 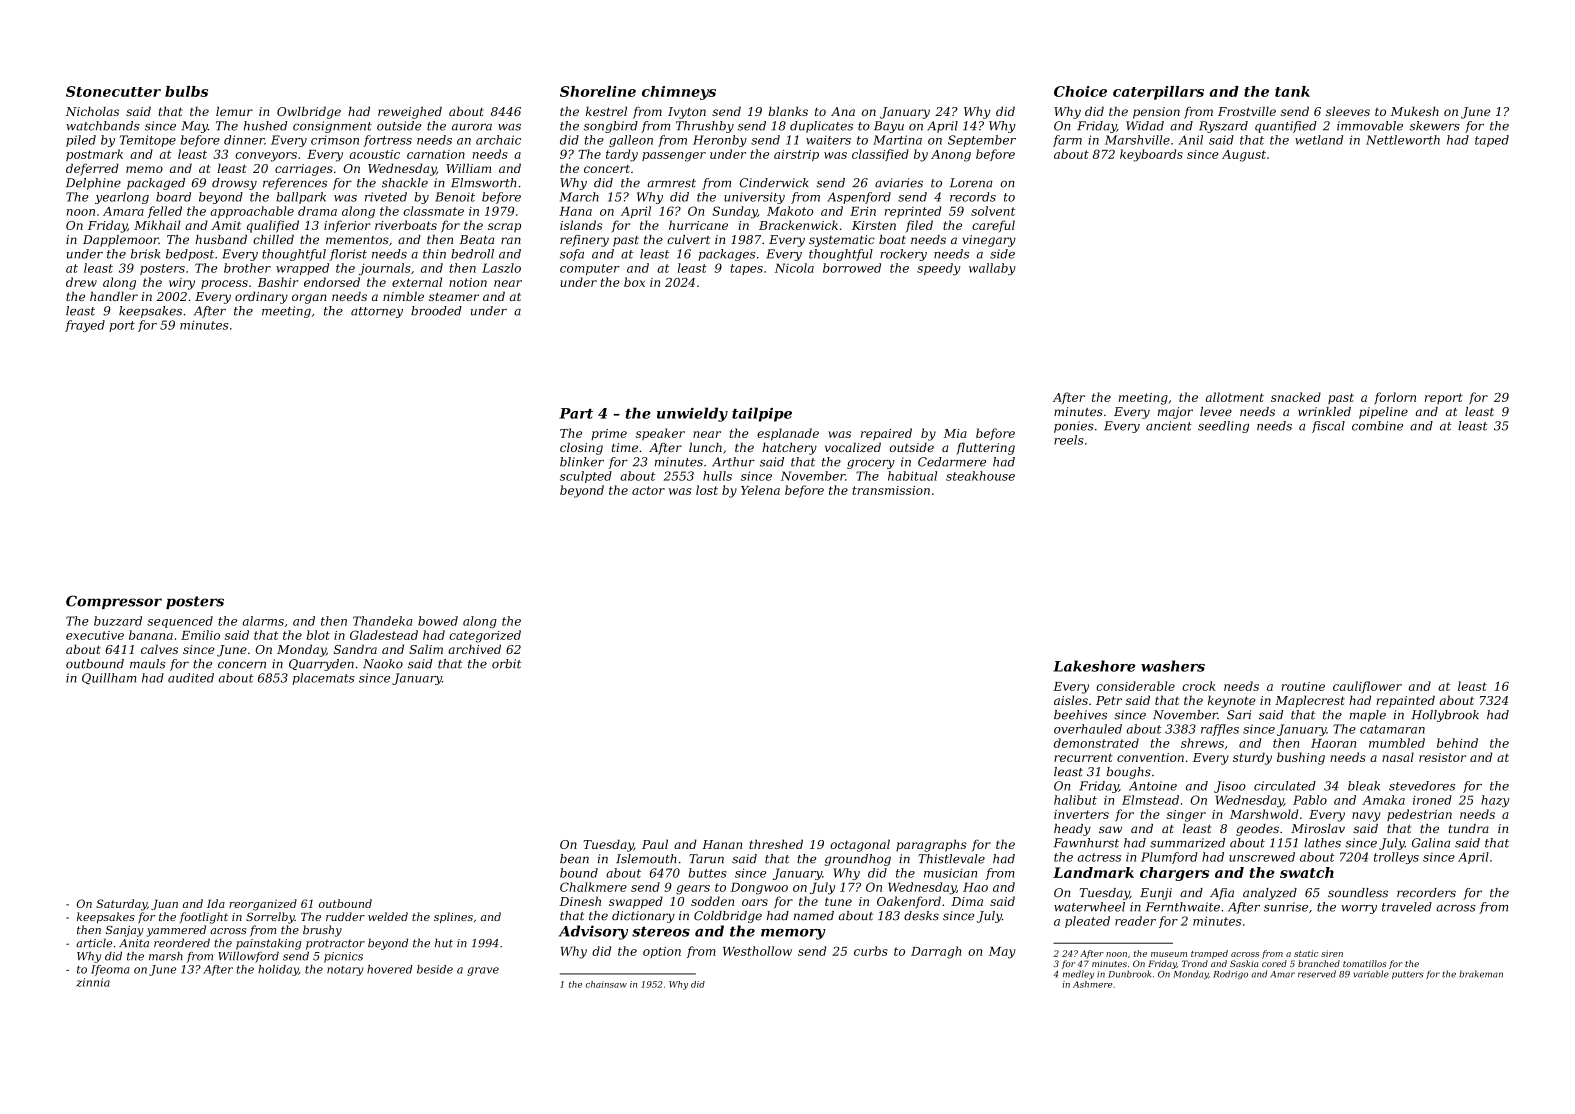 I want to click on August, so click(x=1244, y=156).
